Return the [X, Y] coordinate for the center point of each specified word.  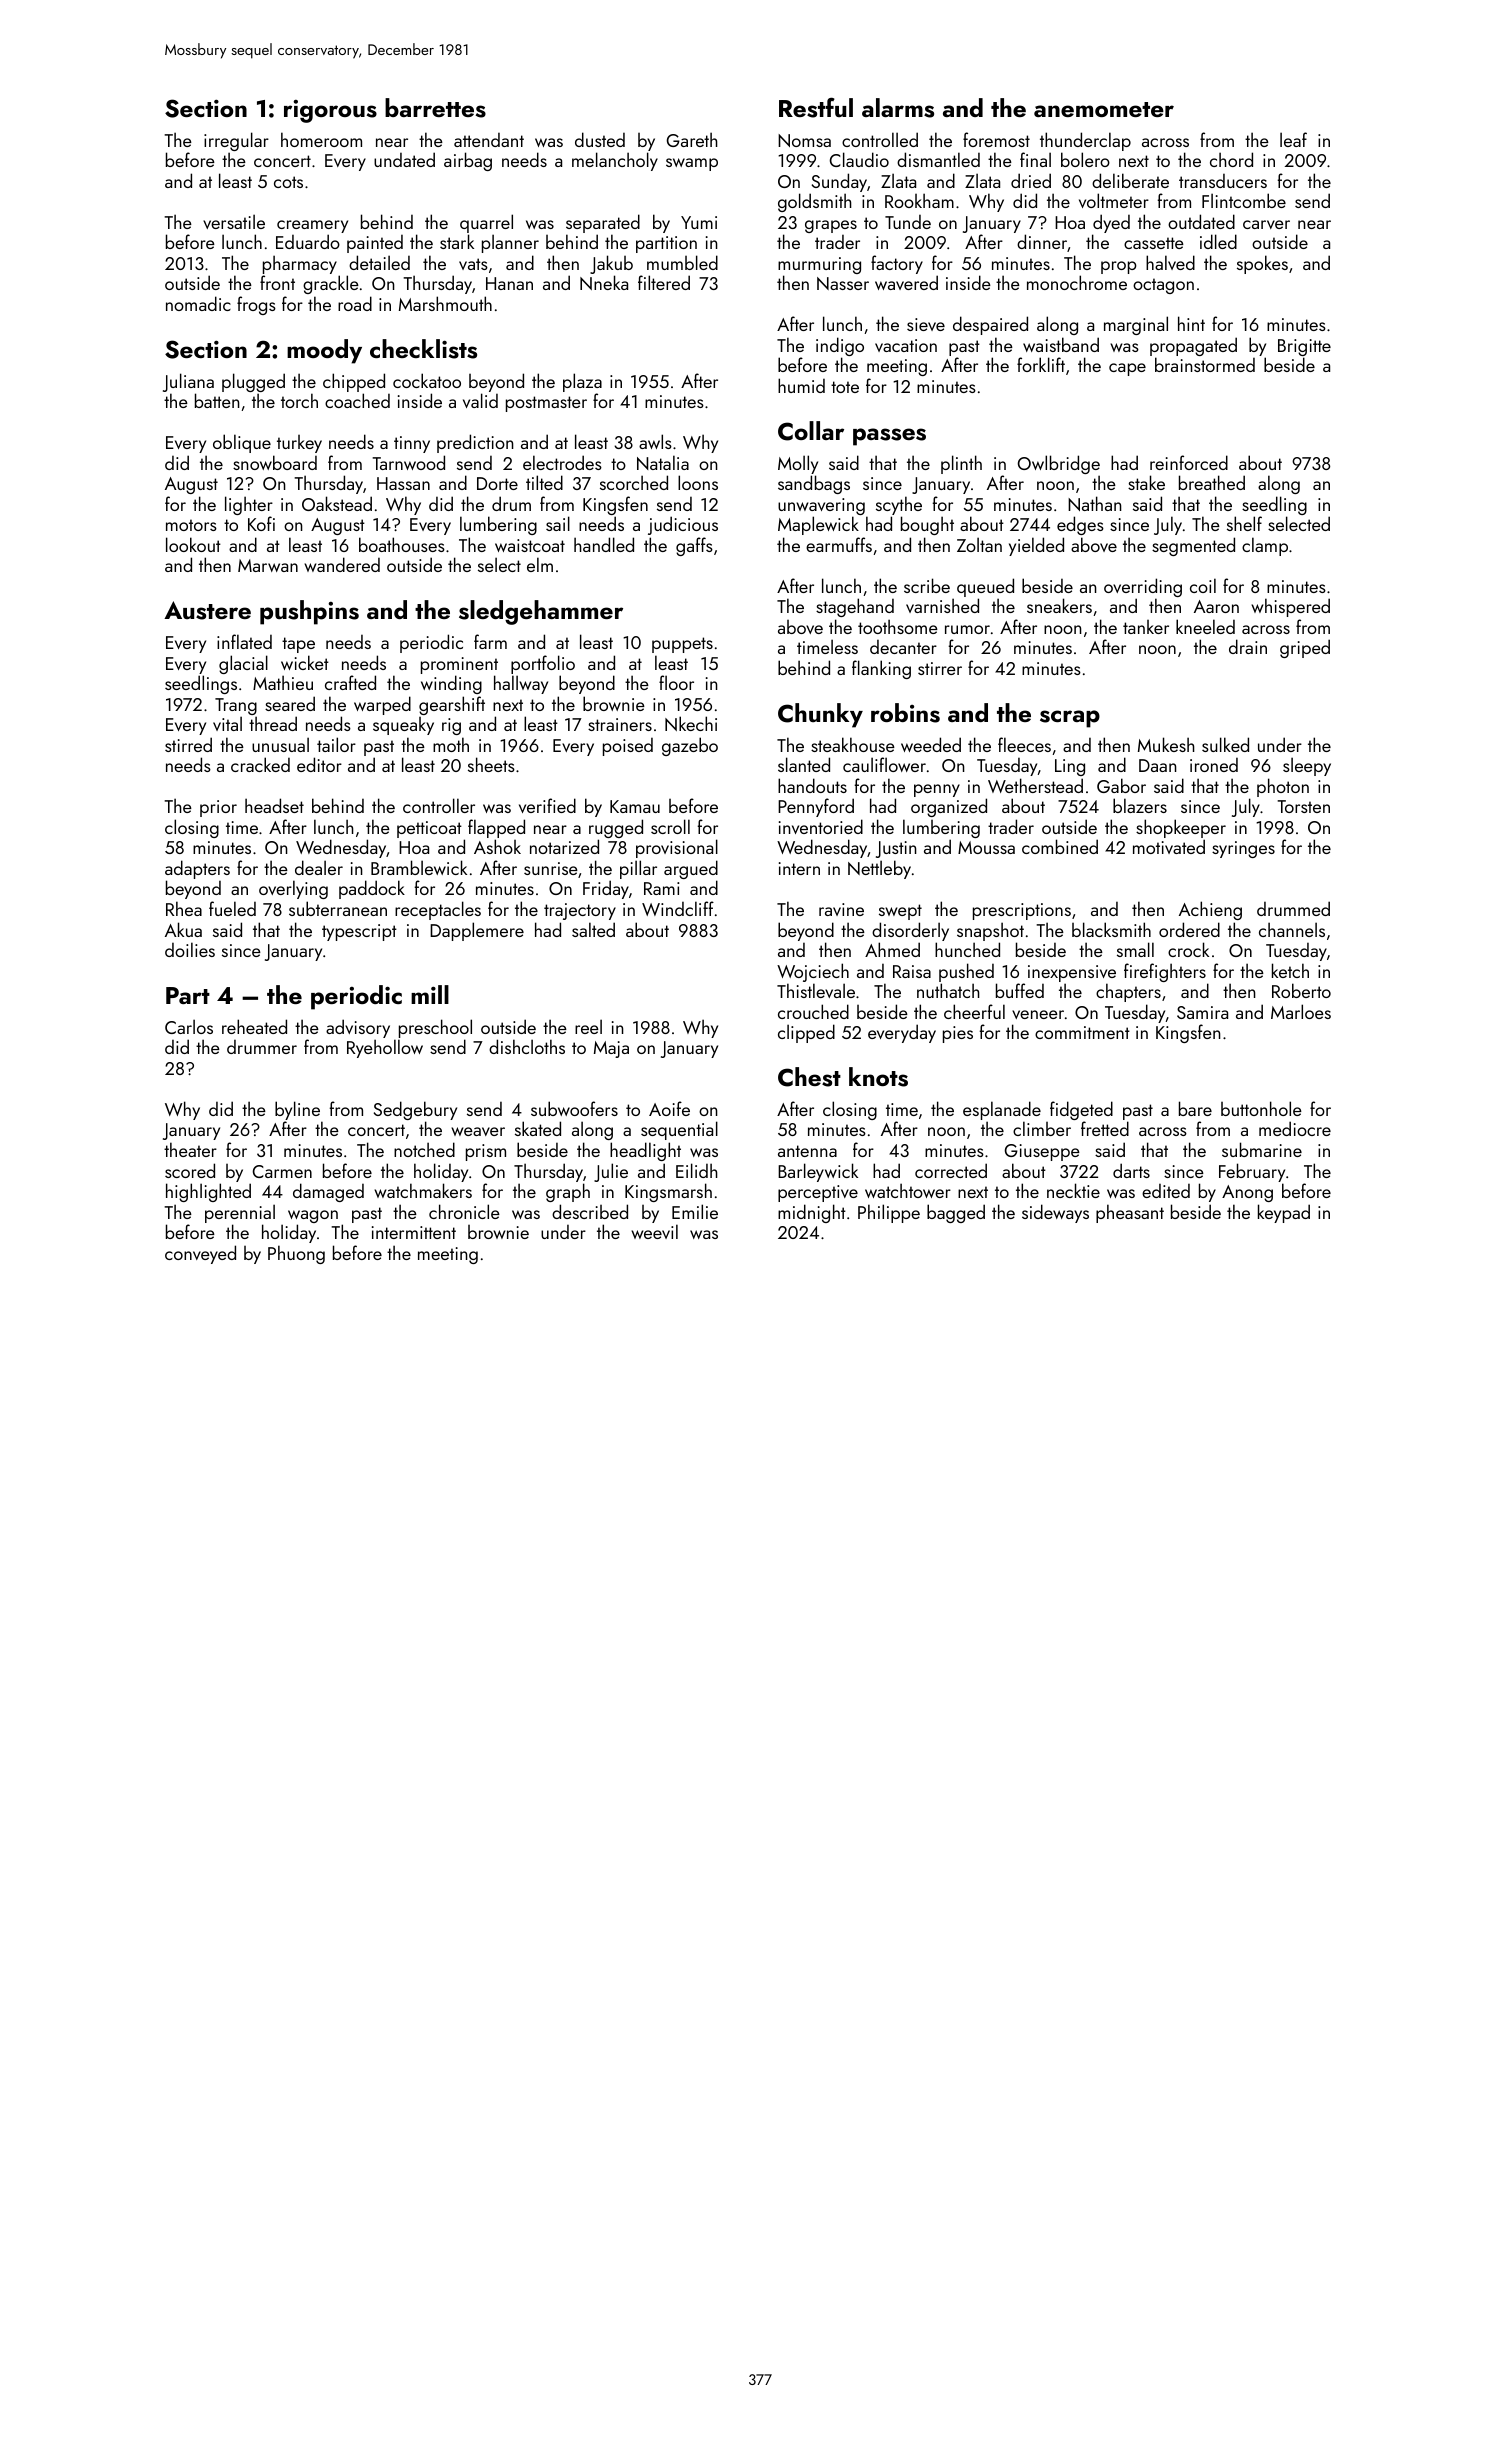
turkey [299, 444]
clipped [806, 1033]
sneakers [1059, 605]
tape [298, 645]
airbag [468, 161]
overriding [1143, 588]
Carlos [189, 1026]
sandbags [814, 484]
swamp [692, 164]
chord [1231, 159]
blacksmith [1111, 929]
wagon [313, 1216]
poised [628, 747]
